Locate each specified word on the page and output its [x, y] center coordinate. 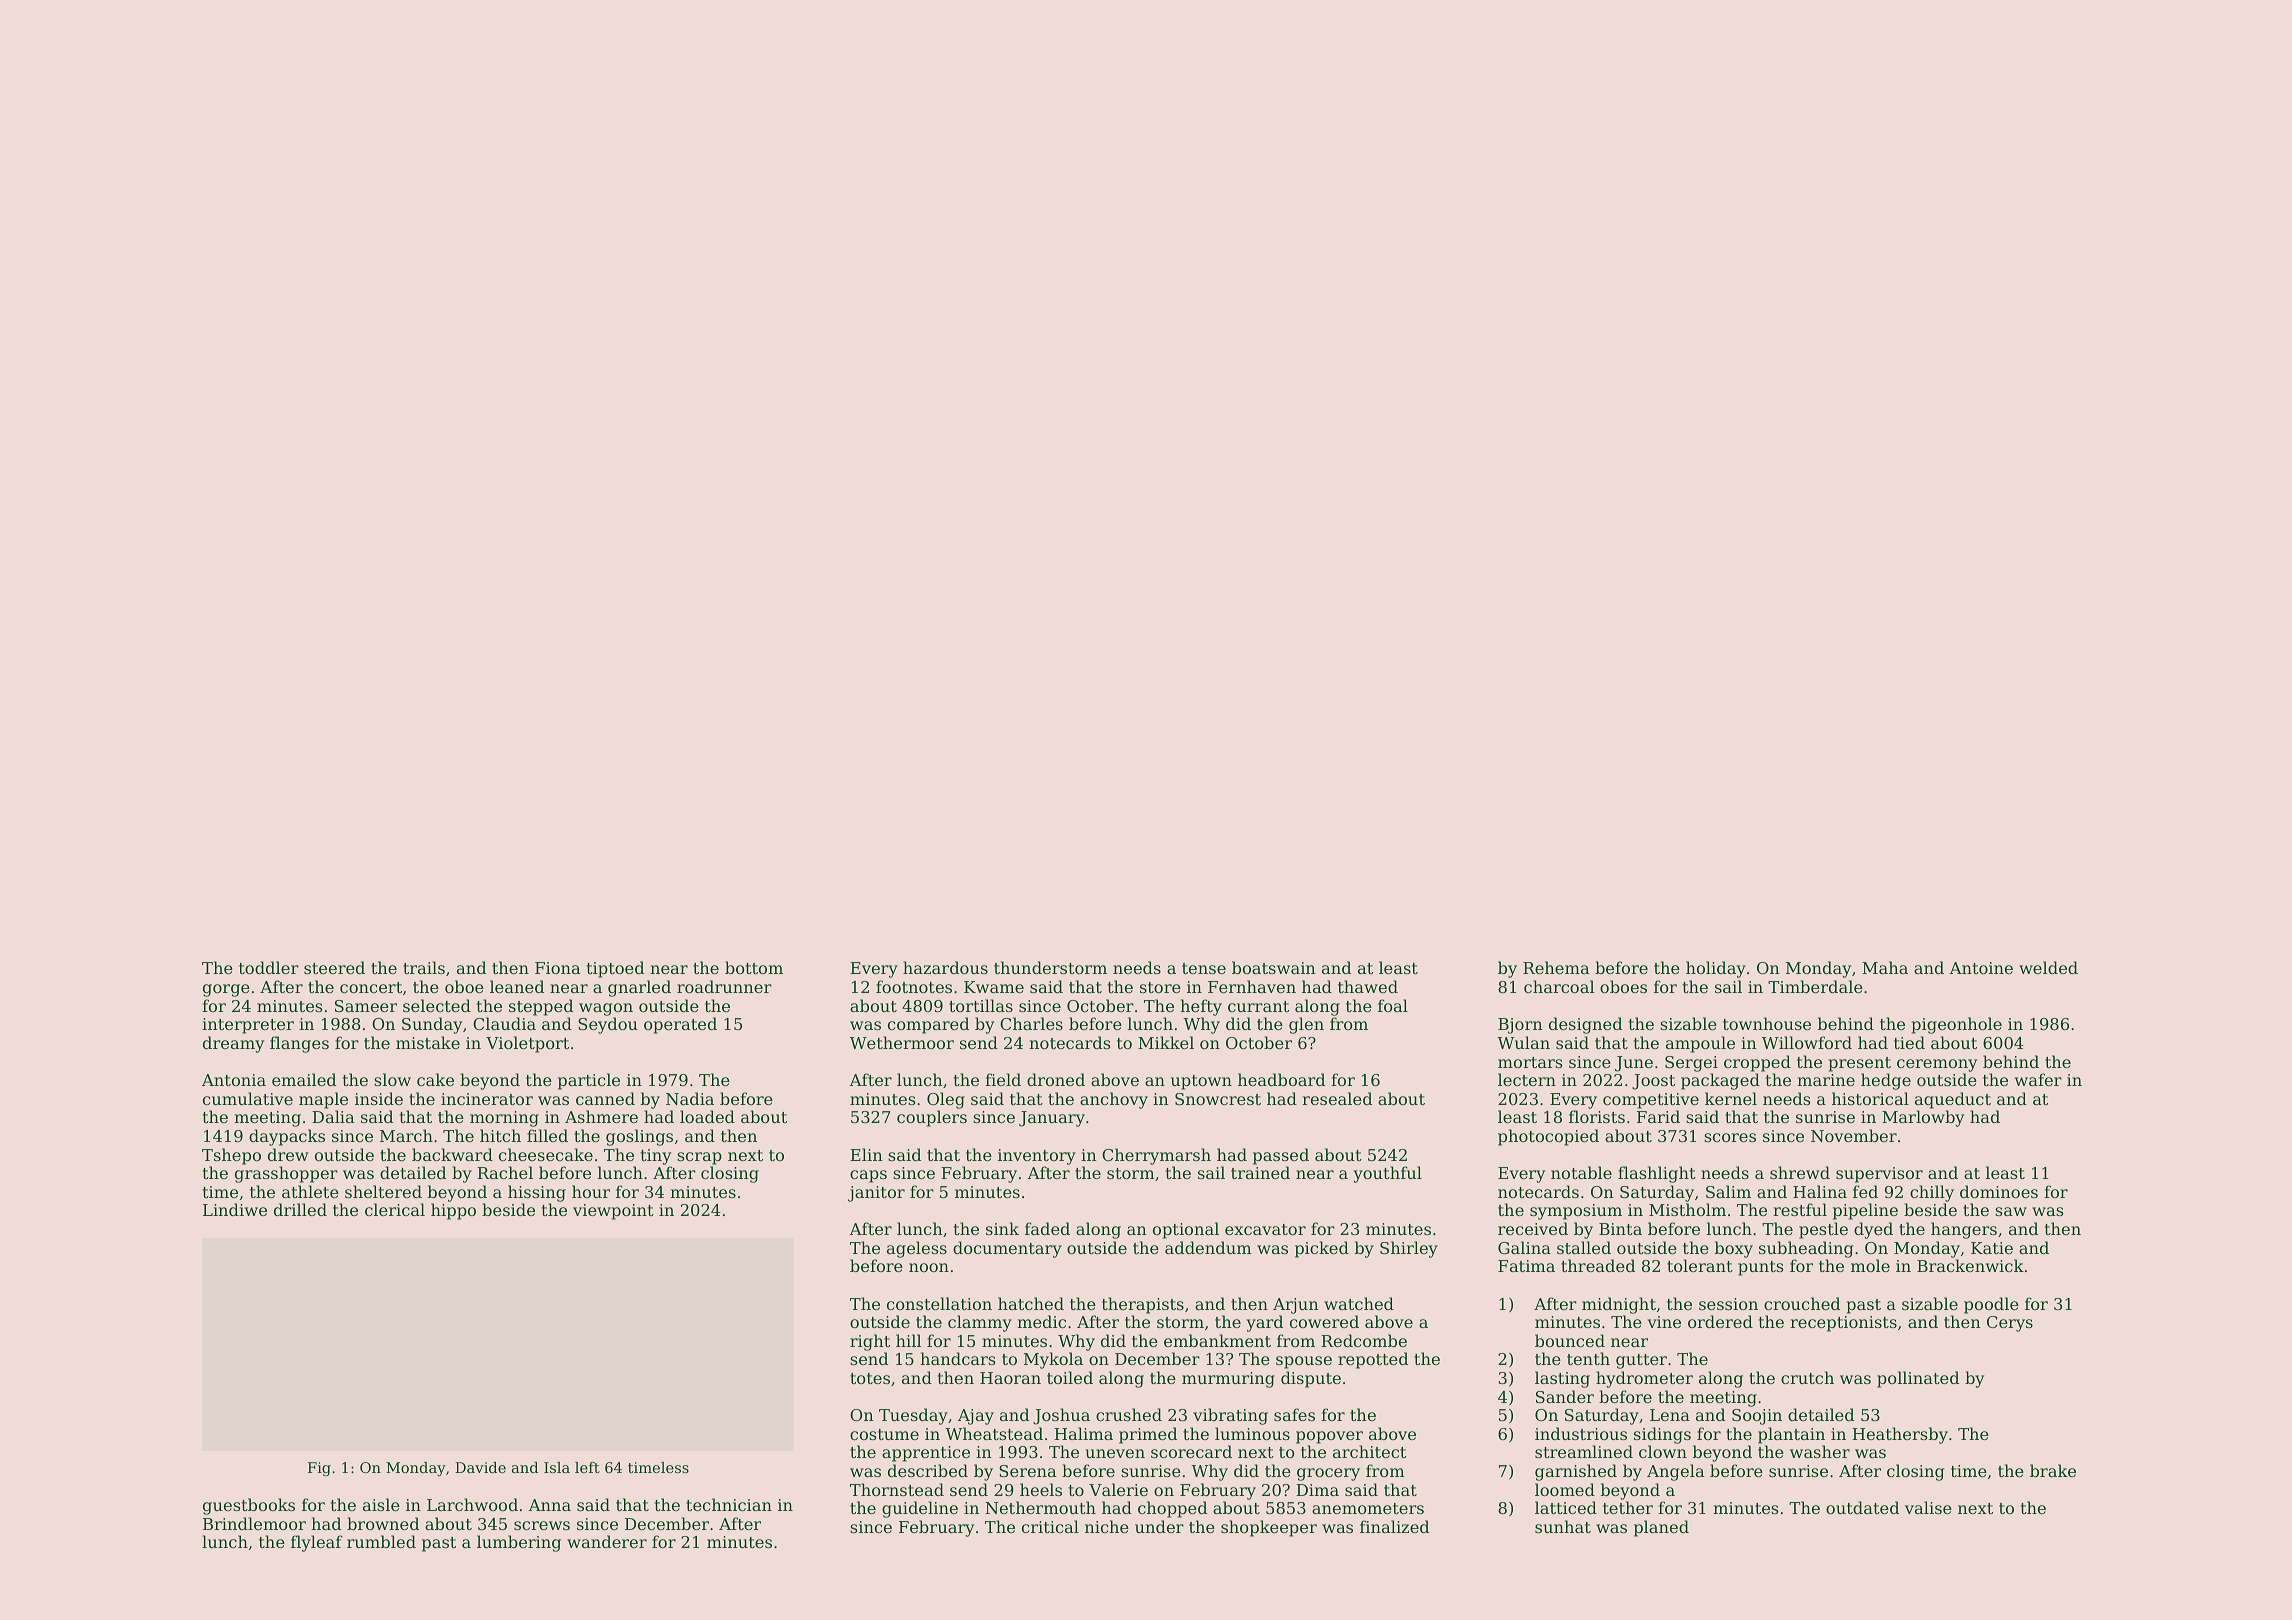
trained [1260, 1172]
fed [1865, 1191]
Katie [1992, 1248]
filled [547, 1135]
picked [1322, 1249]
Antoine [1981, 968]
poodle [1991, 1305]
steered [334, 967]
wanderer [607, 1541]
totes [870, 1378]
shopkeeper [1269, 1528]
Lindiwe [235, 1209]
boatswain [1274, 967]
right [870, 1342]
